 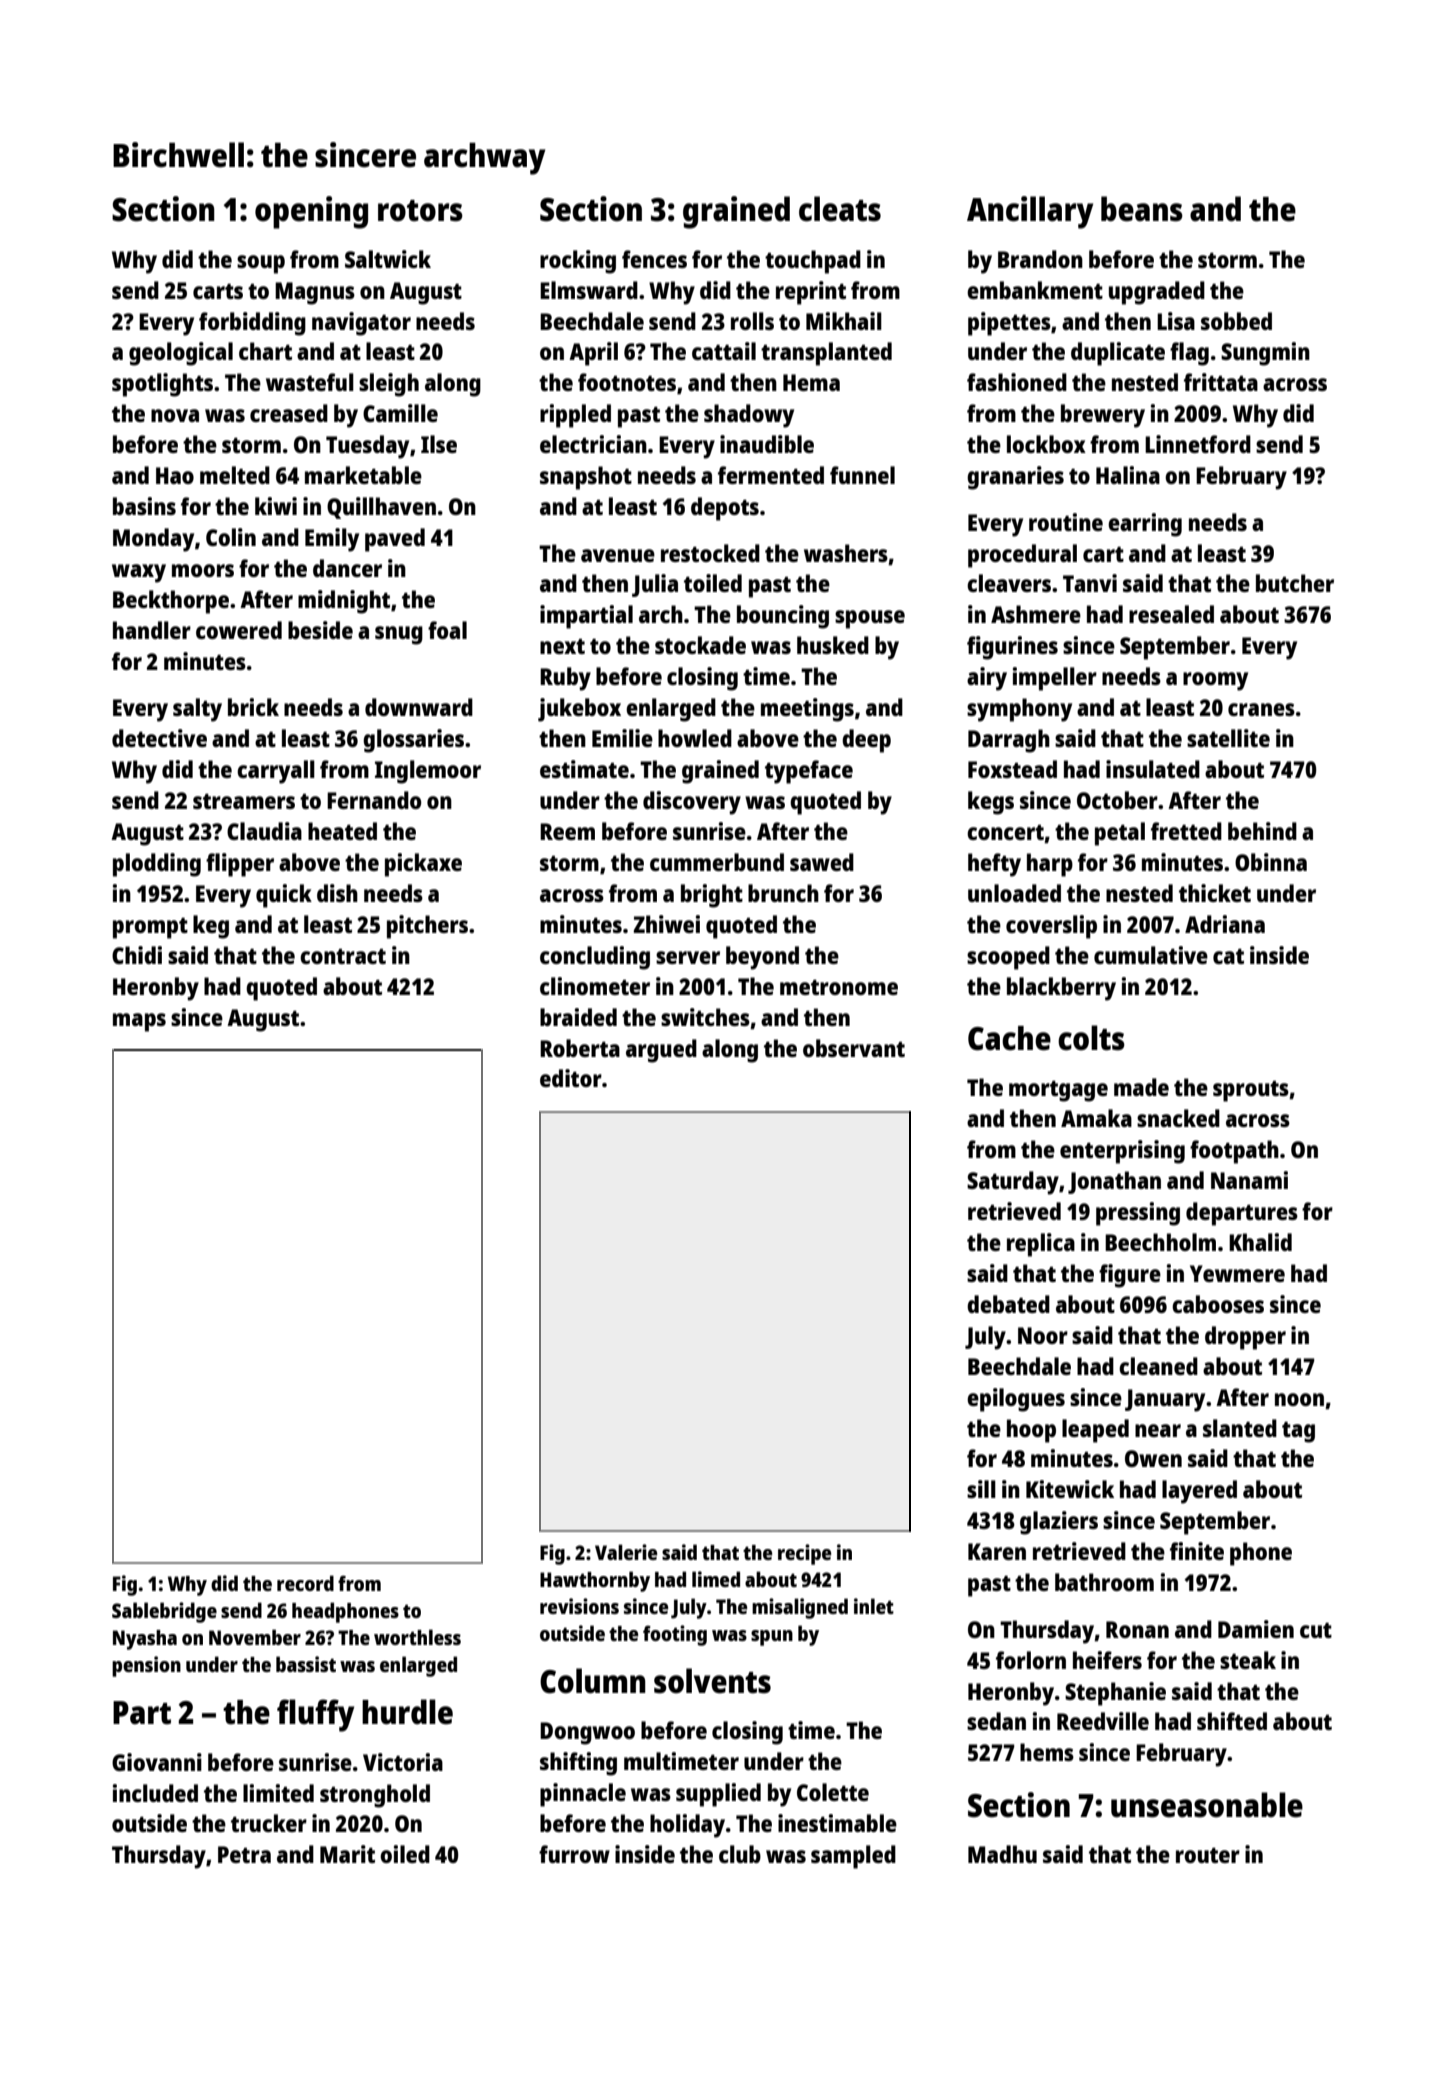 What do you see at coordinates (840, 209) in the page?
I see `cleats` at bounding box center [840, 209].
